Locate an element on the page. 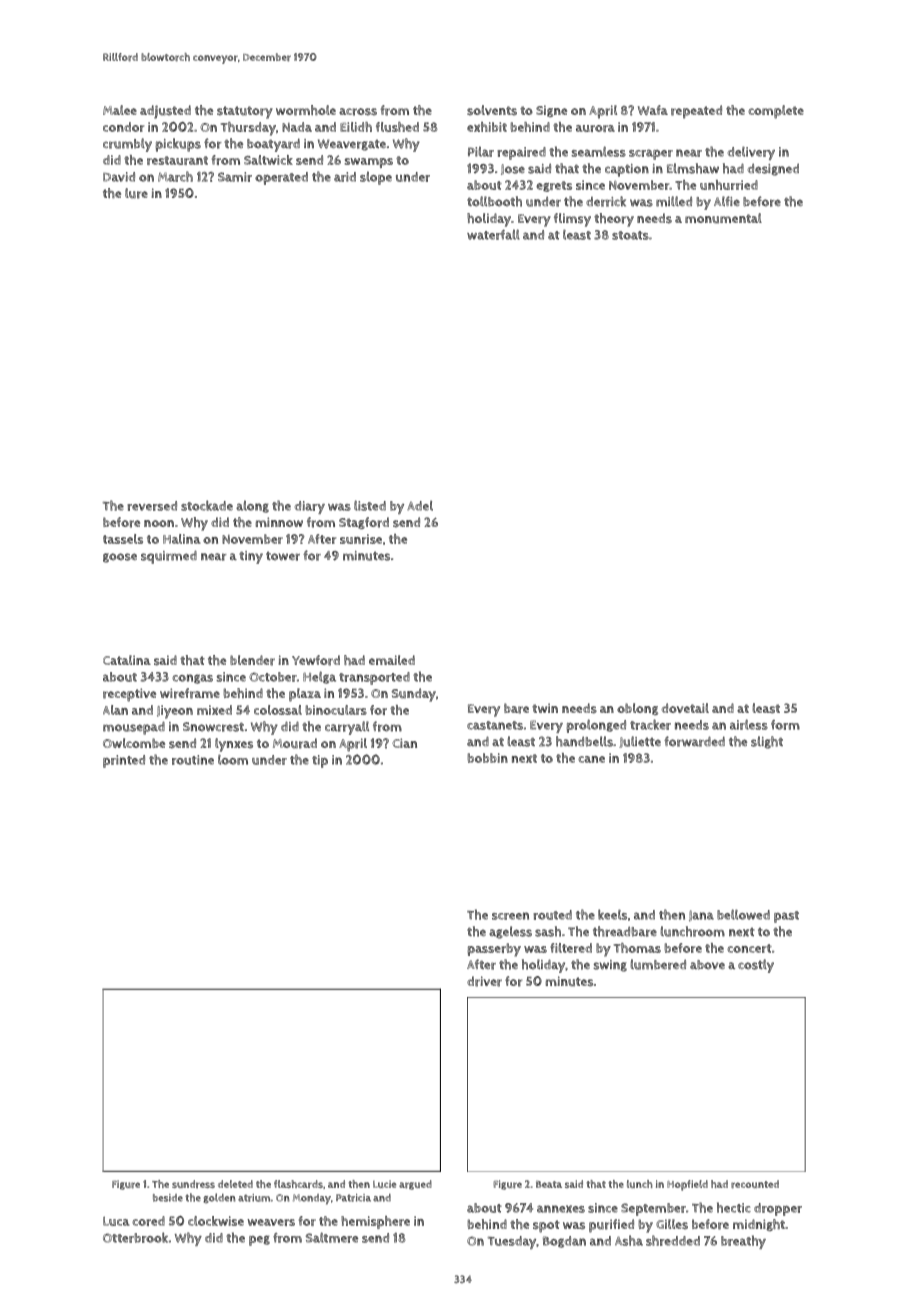 The height and width of the document is (1316, 908). lure is located at coordinates (136, 193).
